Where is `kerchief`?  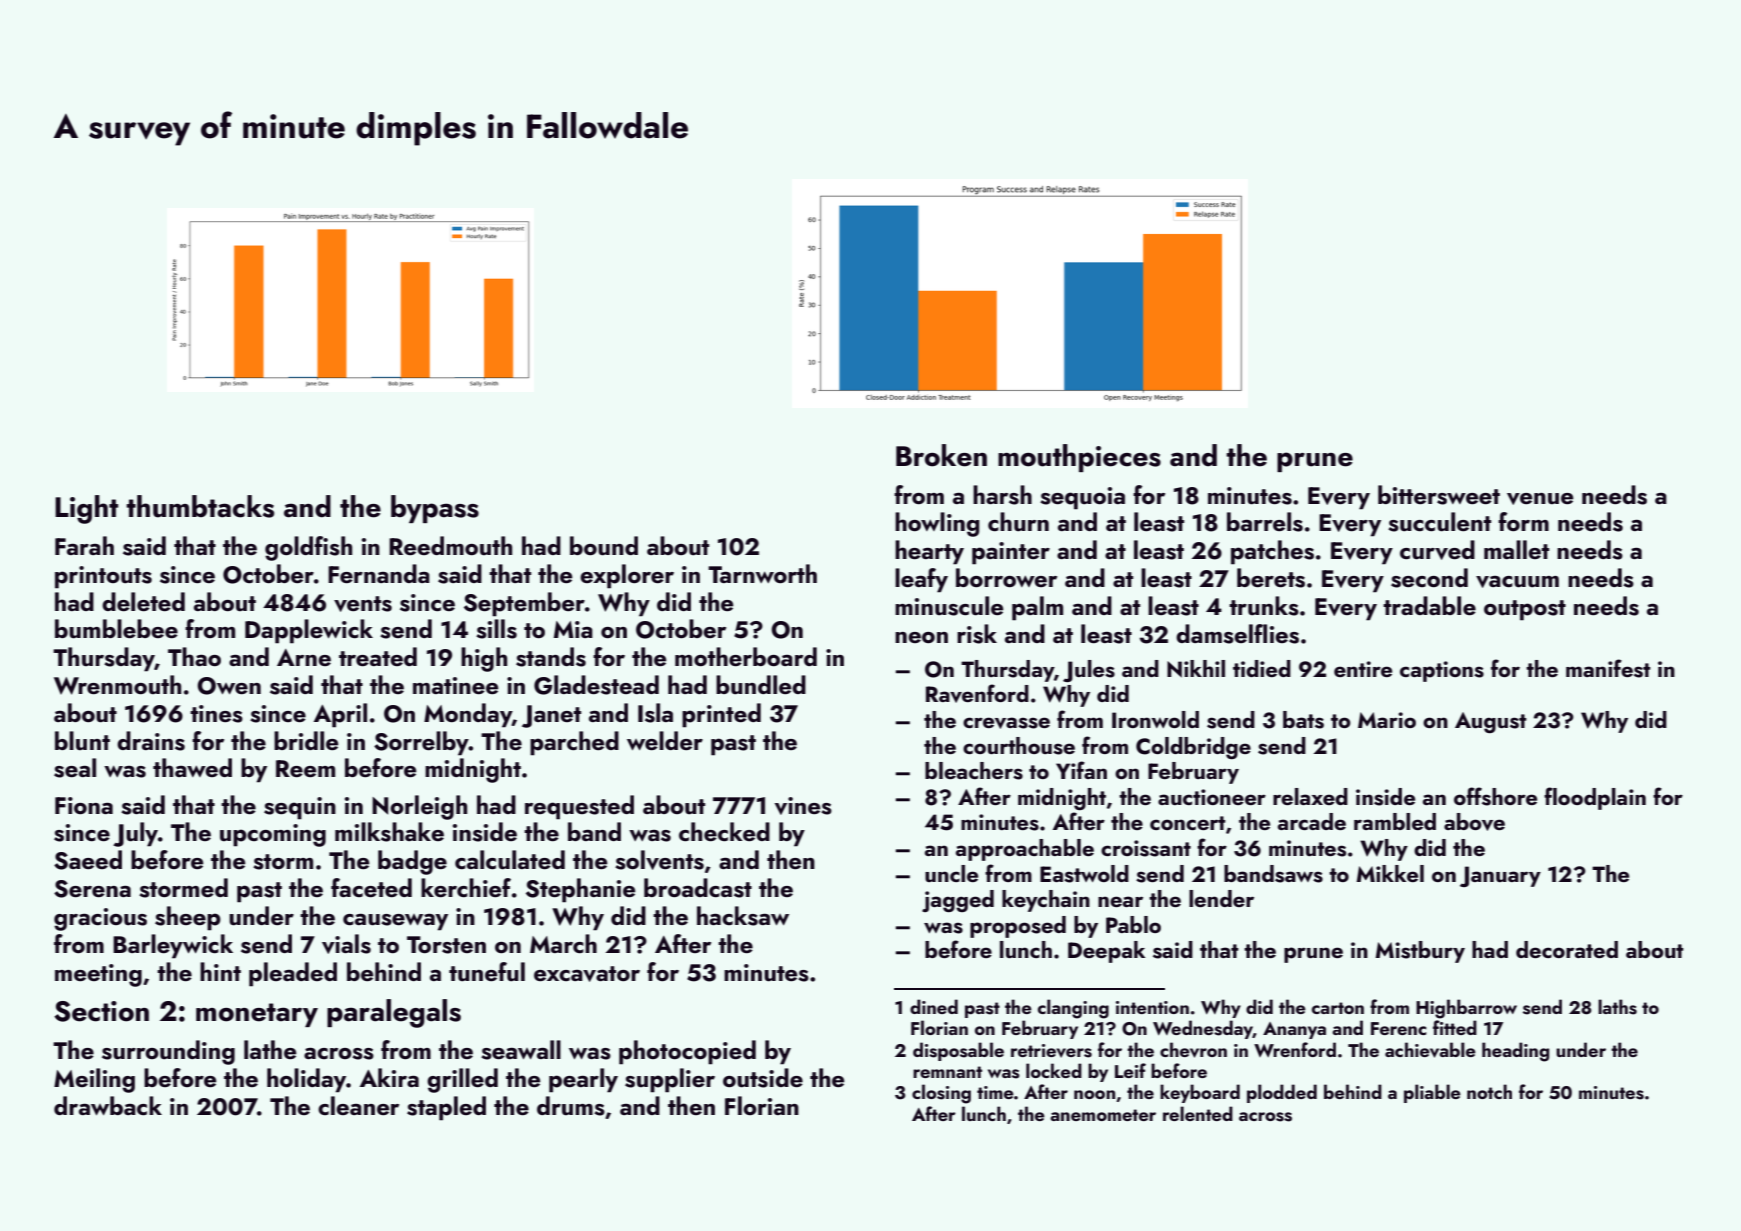 kerchief is located at coordinates (466, 888).
